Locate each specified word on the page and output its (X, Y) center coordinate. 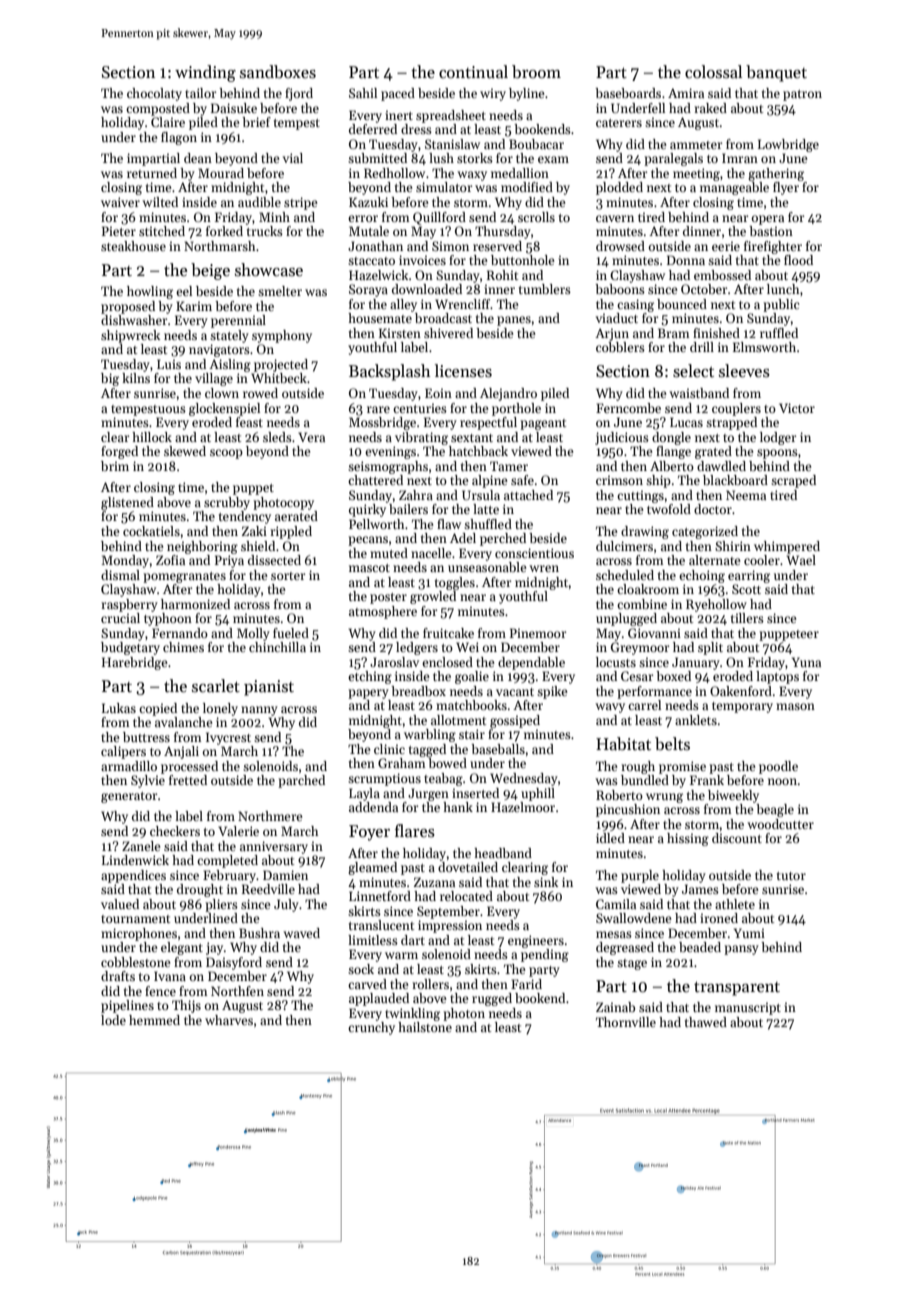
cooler (762, 560)
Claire (168, 122)
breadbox (418, 691)
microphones (139, 934)
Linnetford (380, 896)
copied (158, 709)
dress (416, 129)
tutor (791, 876)
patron (802, 95)
